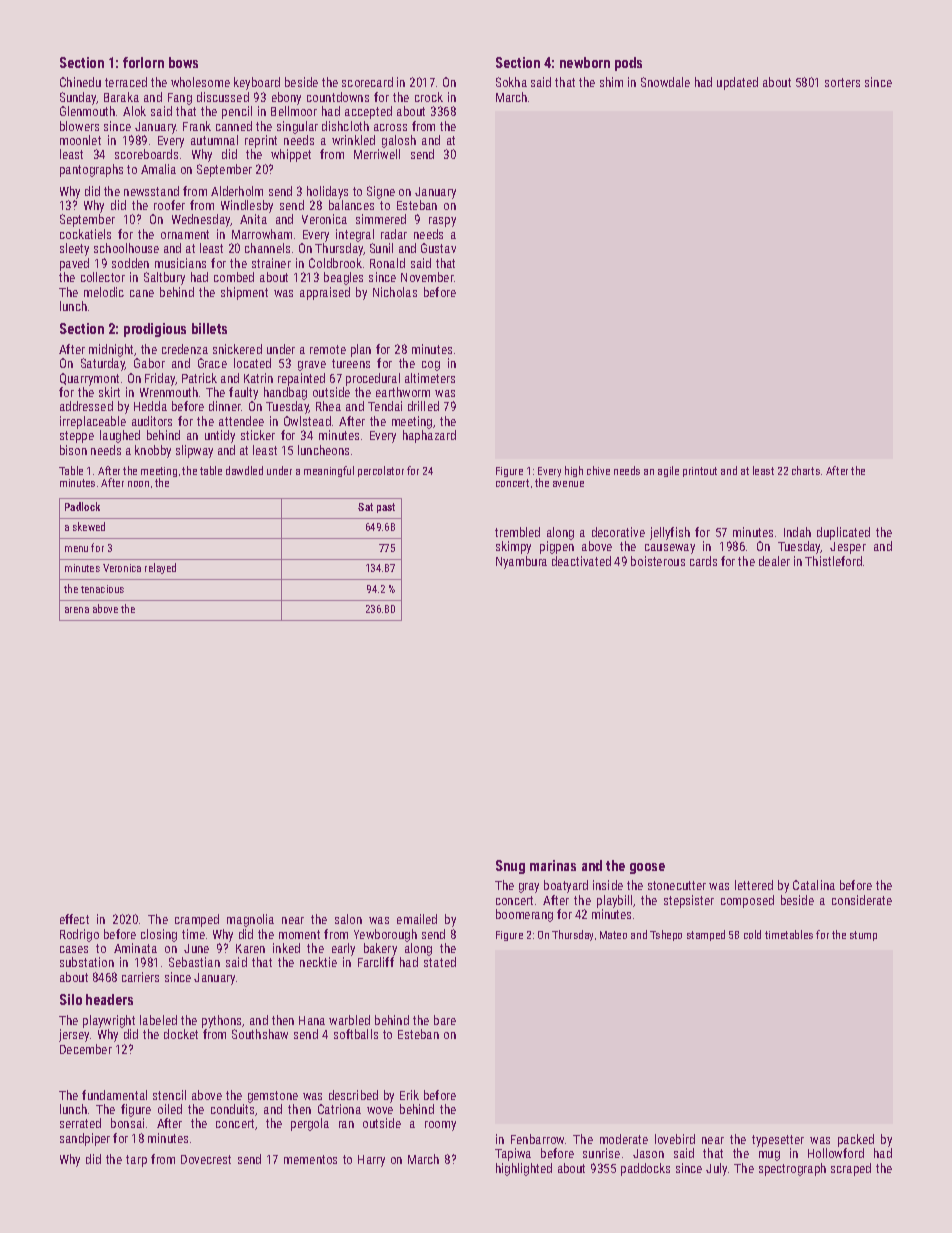 The image size is (952, 1233). I want to click on Jesper, so click(848, 548).
